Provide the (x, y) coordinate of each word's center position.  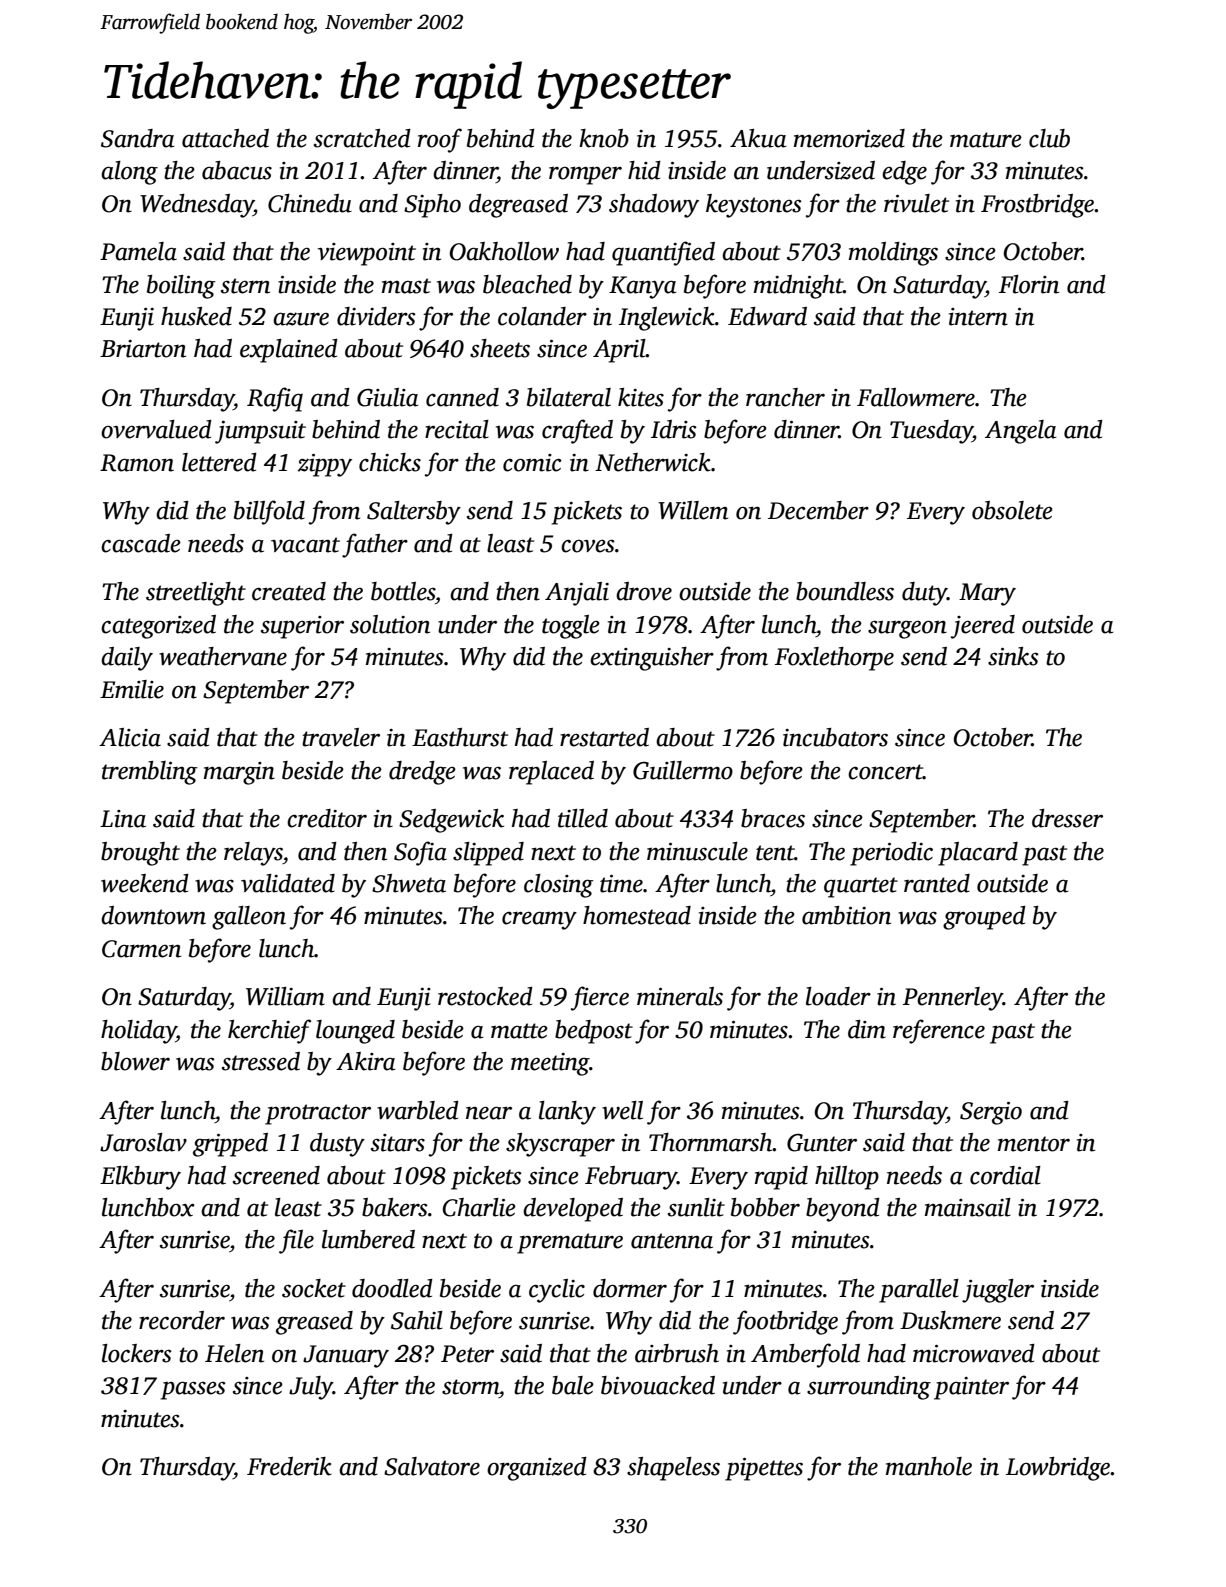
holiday (138, 1032)
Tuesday (931, 432)
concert (885, 772)
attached (225, 138)
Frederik (289, 1466)
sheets (500, 348)
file (296, 1241)
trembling (150, 773)
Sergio (991, 1113)
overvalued (156, 429)
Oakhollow (504, 251)
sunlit (696, 1207)
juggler (998, 1291)
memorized (849, 138)
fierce (600, 998)
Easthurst (460, 737)
